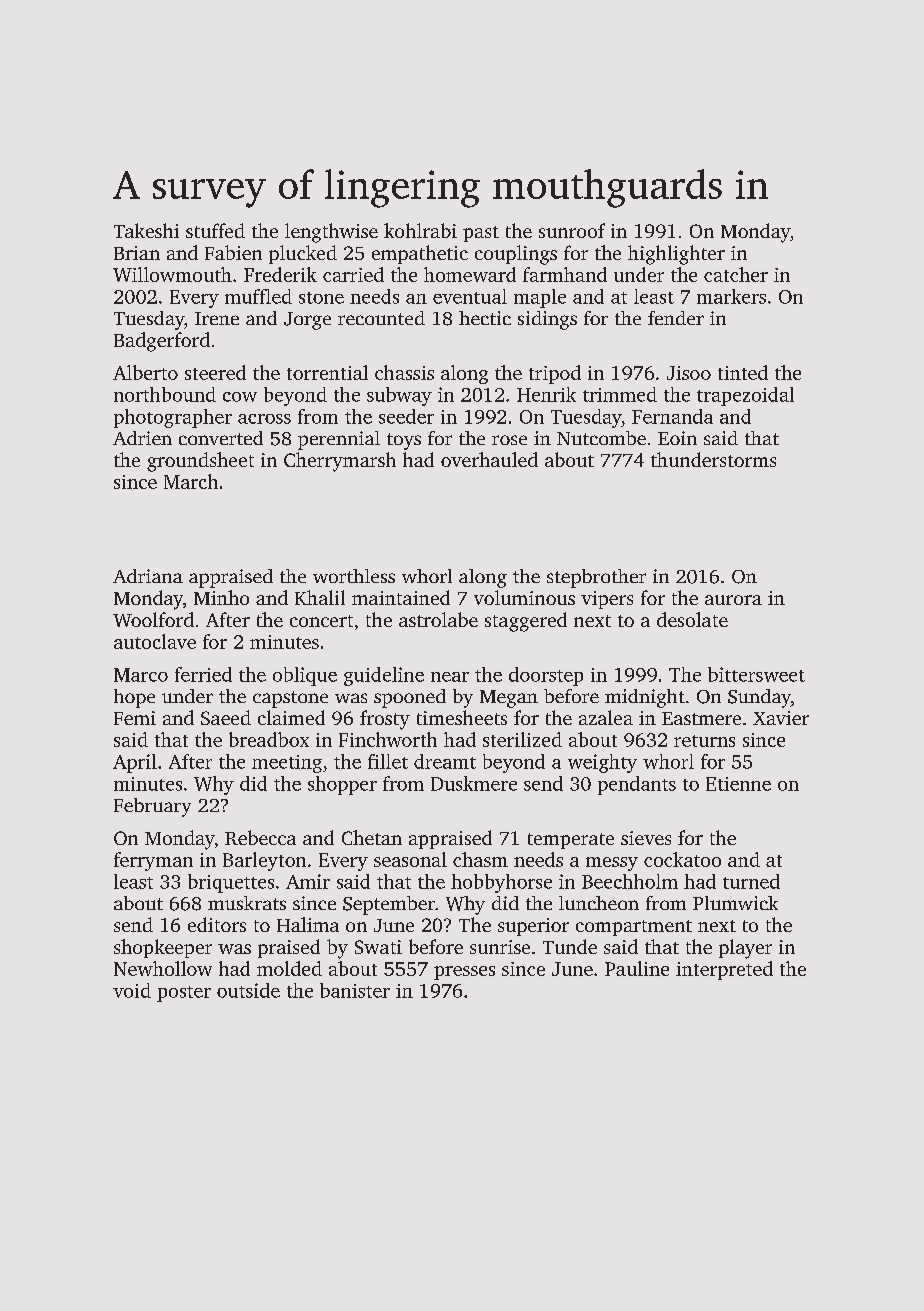 The height and width of the screenshot is (1311, 924). Describe the element at coordinates (572, 230) in the screenshot. I see `sunroof` at that location.
